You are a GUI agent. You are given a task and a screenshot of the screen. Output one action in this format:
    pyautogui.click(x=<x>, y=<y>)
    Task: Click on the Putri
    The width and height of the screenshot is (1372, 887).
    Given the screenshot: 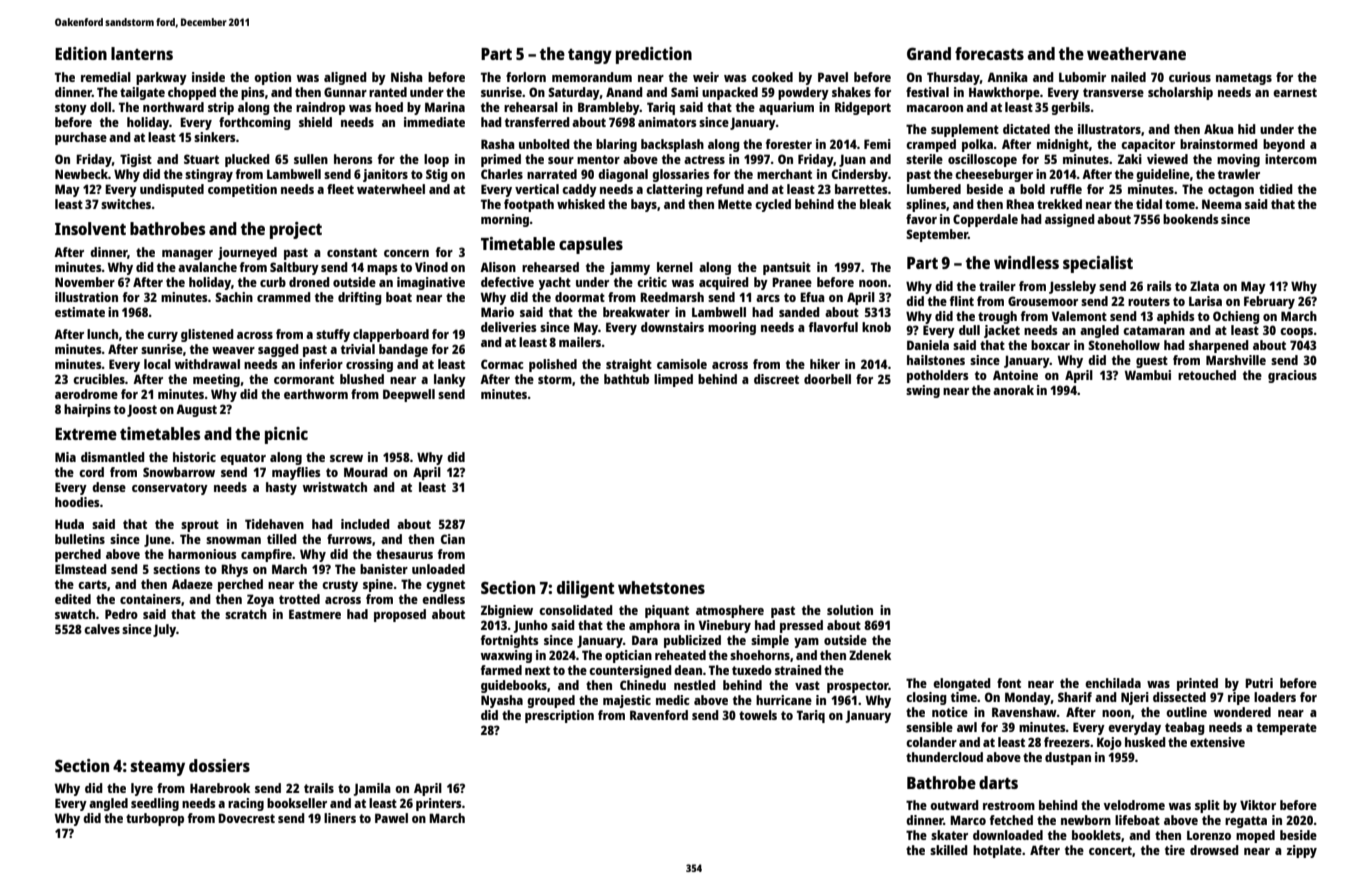 What is the action you would take?
    pyautogui.click(x=1259, y=683)
